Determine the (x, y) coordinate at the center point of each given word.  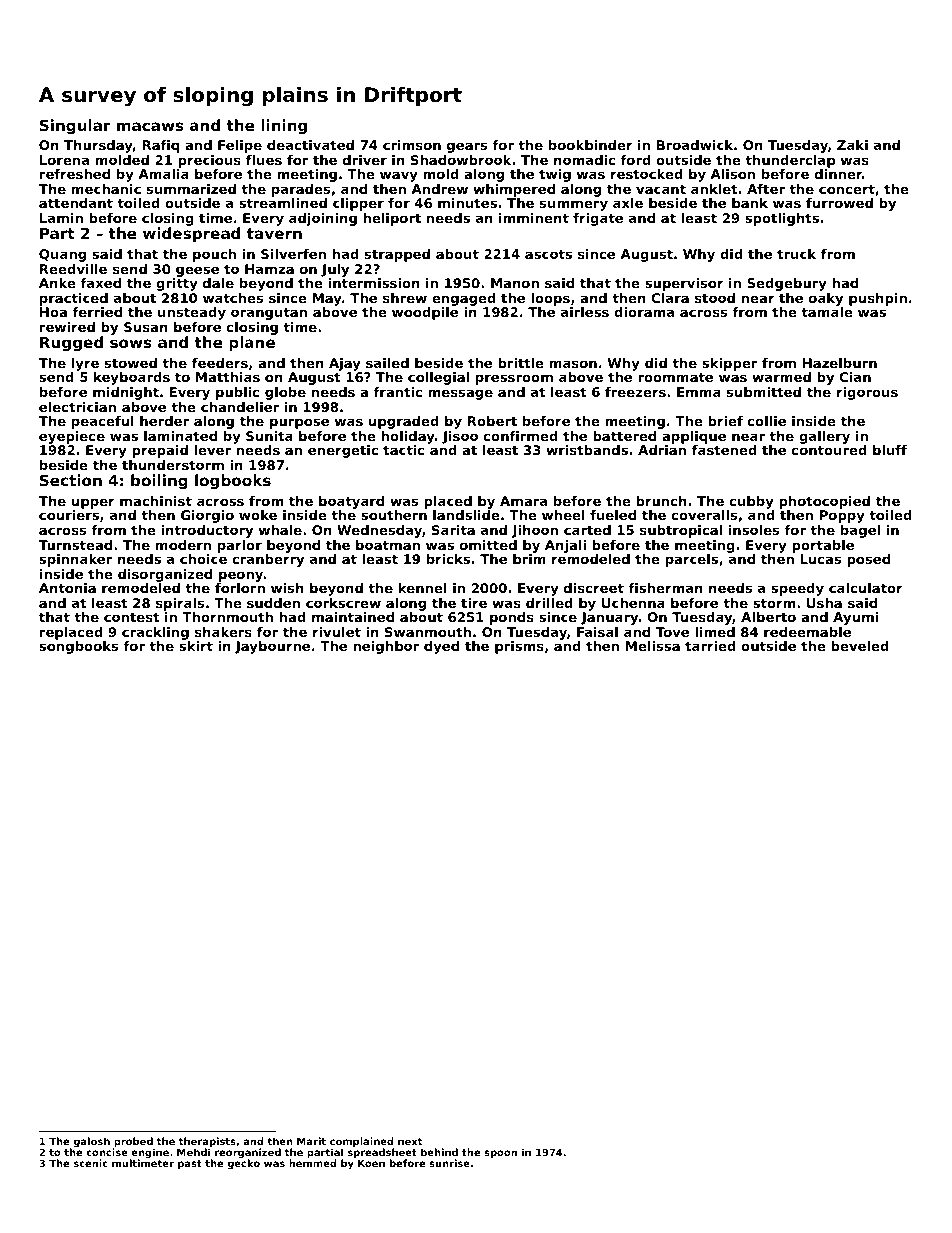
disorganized (165, 575)
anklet (714, 189)
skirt (196, 646)
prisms (519, 647)
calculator (866, 588)
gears (467, 147)
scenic (91, 1163)
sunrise (449, 1163)
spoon (500, 1154)
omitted (488, 545)
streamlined (283, 203)
